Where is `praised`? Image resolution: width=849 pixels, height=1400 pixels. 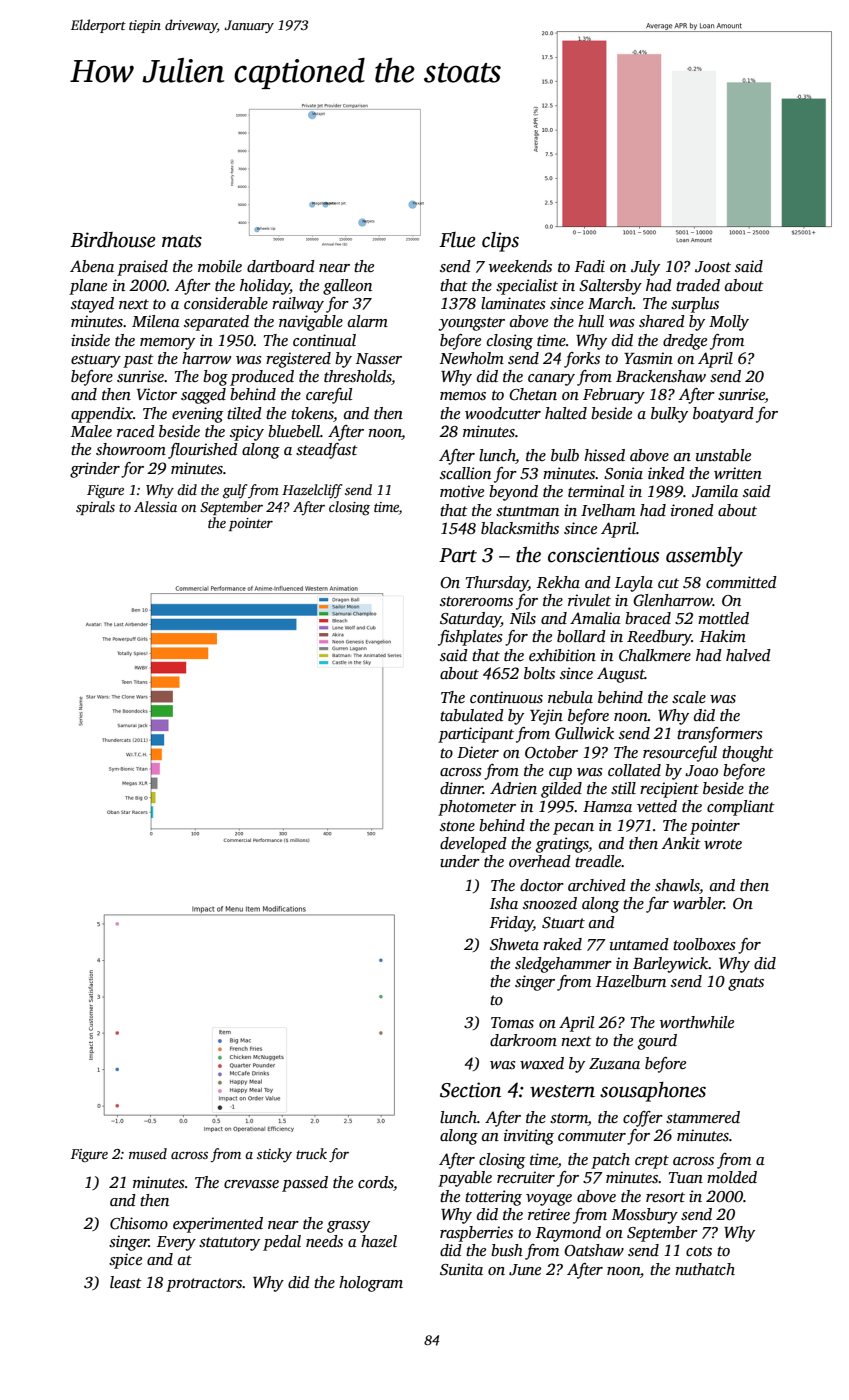
praised is located at coordinates (142, 268).
